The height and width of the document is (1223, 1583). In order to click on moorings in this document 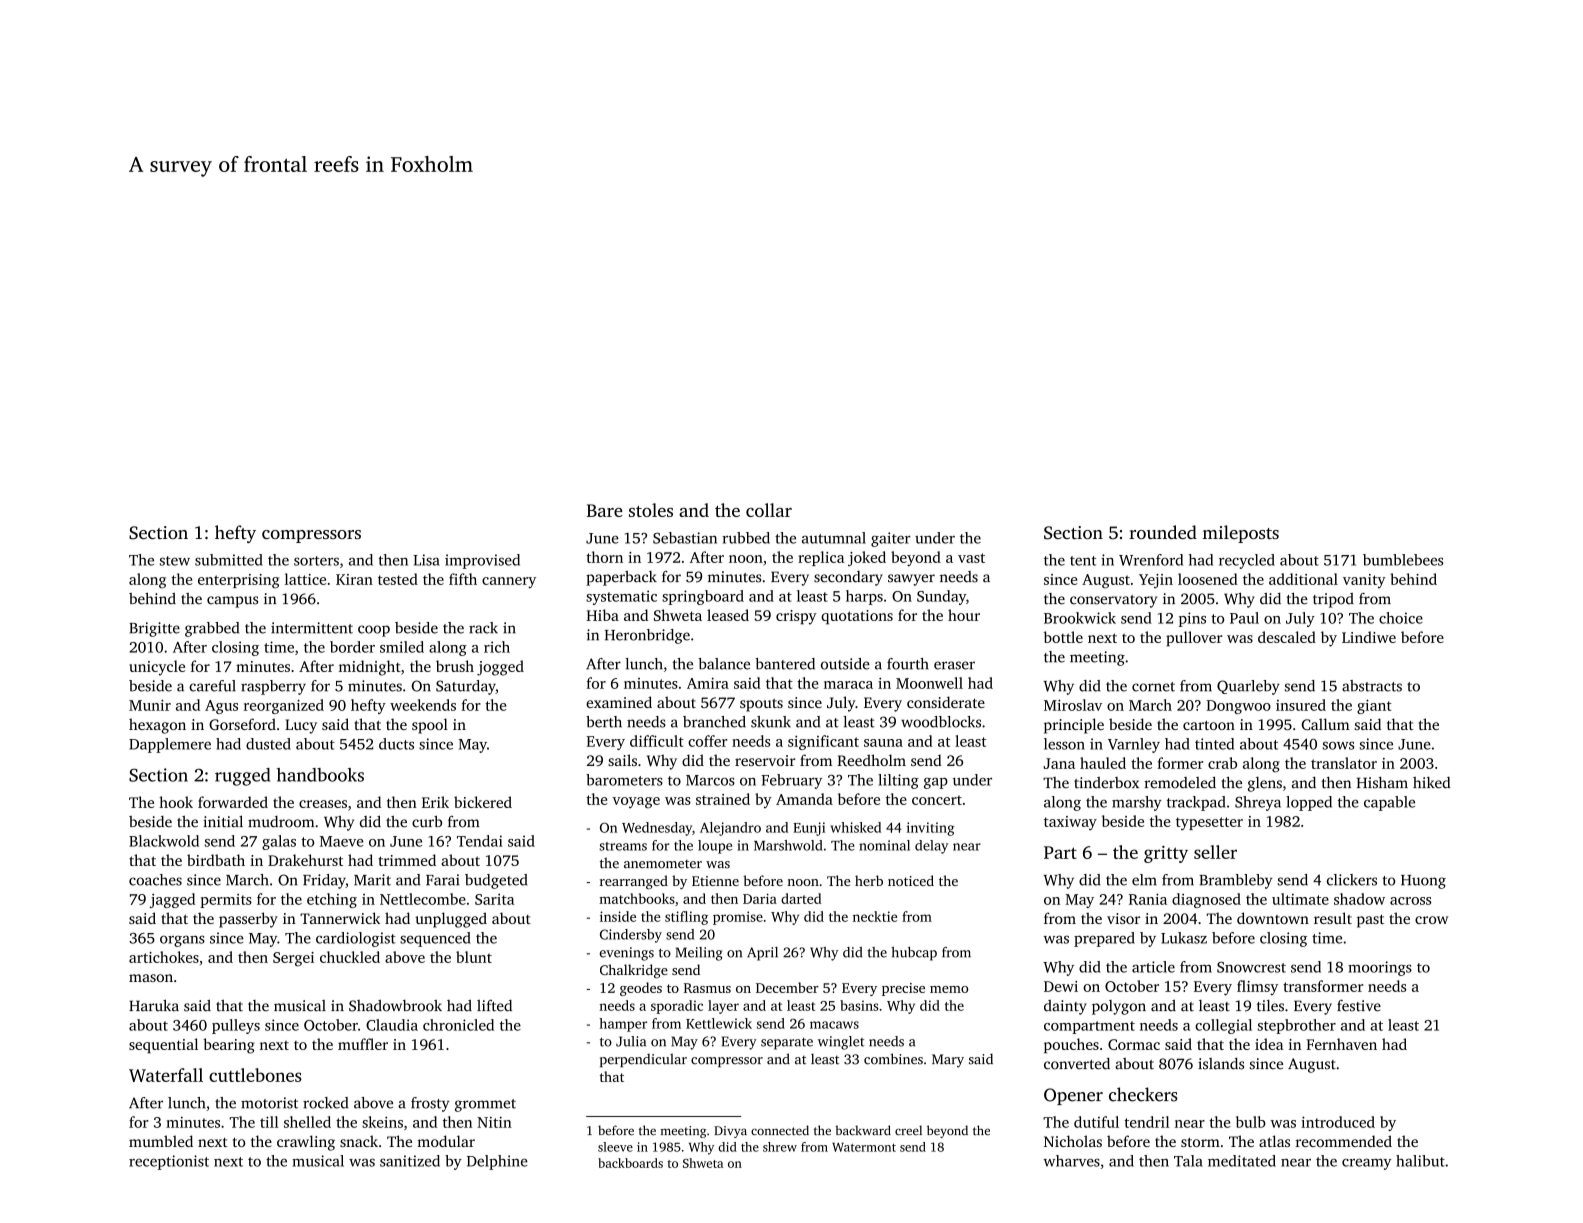, I will do `click(1380, 968)`.
